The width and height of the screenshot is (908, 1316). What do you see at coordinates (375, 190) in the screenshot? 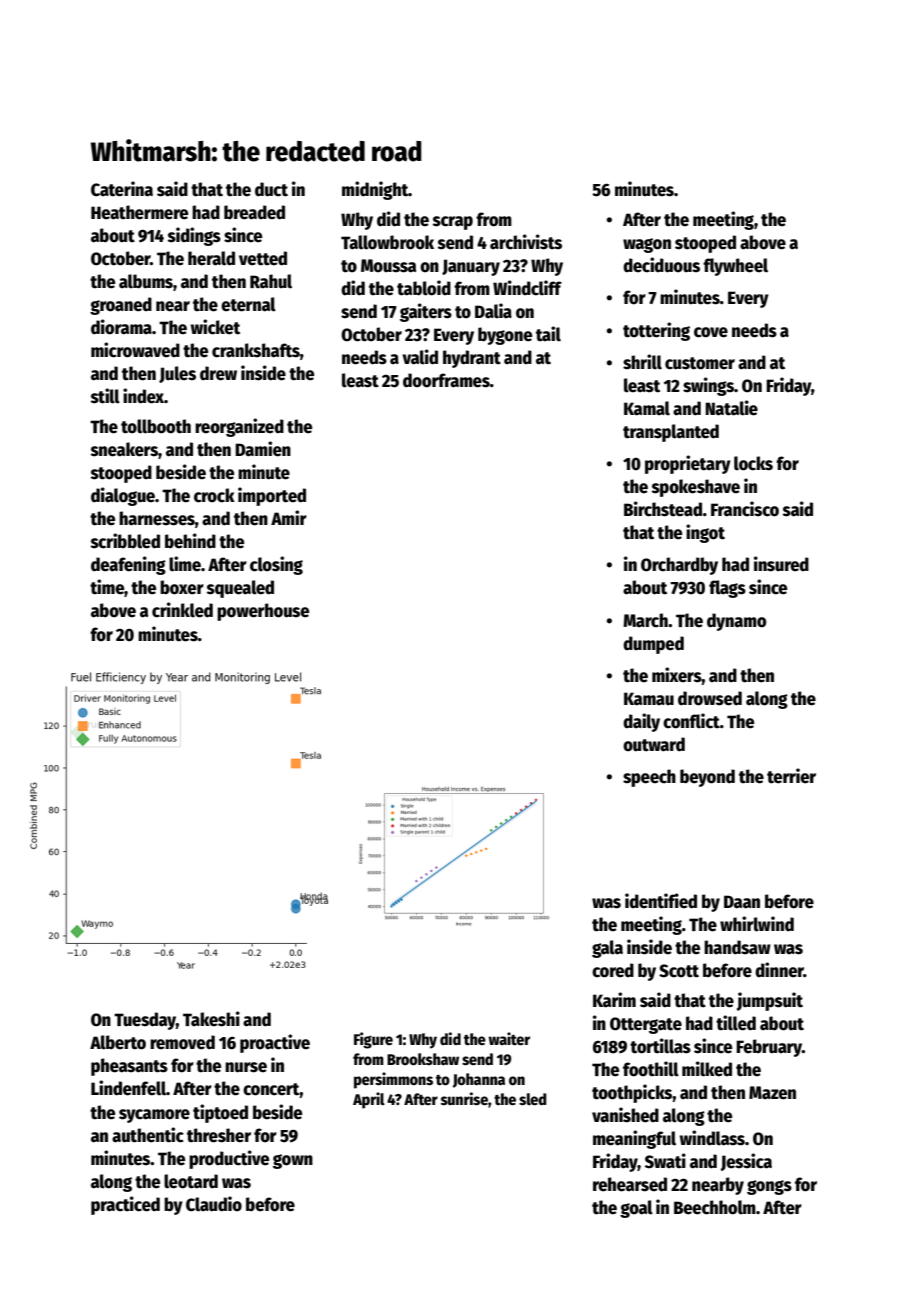
I see `midnight` at bounding box center [375, 190].
